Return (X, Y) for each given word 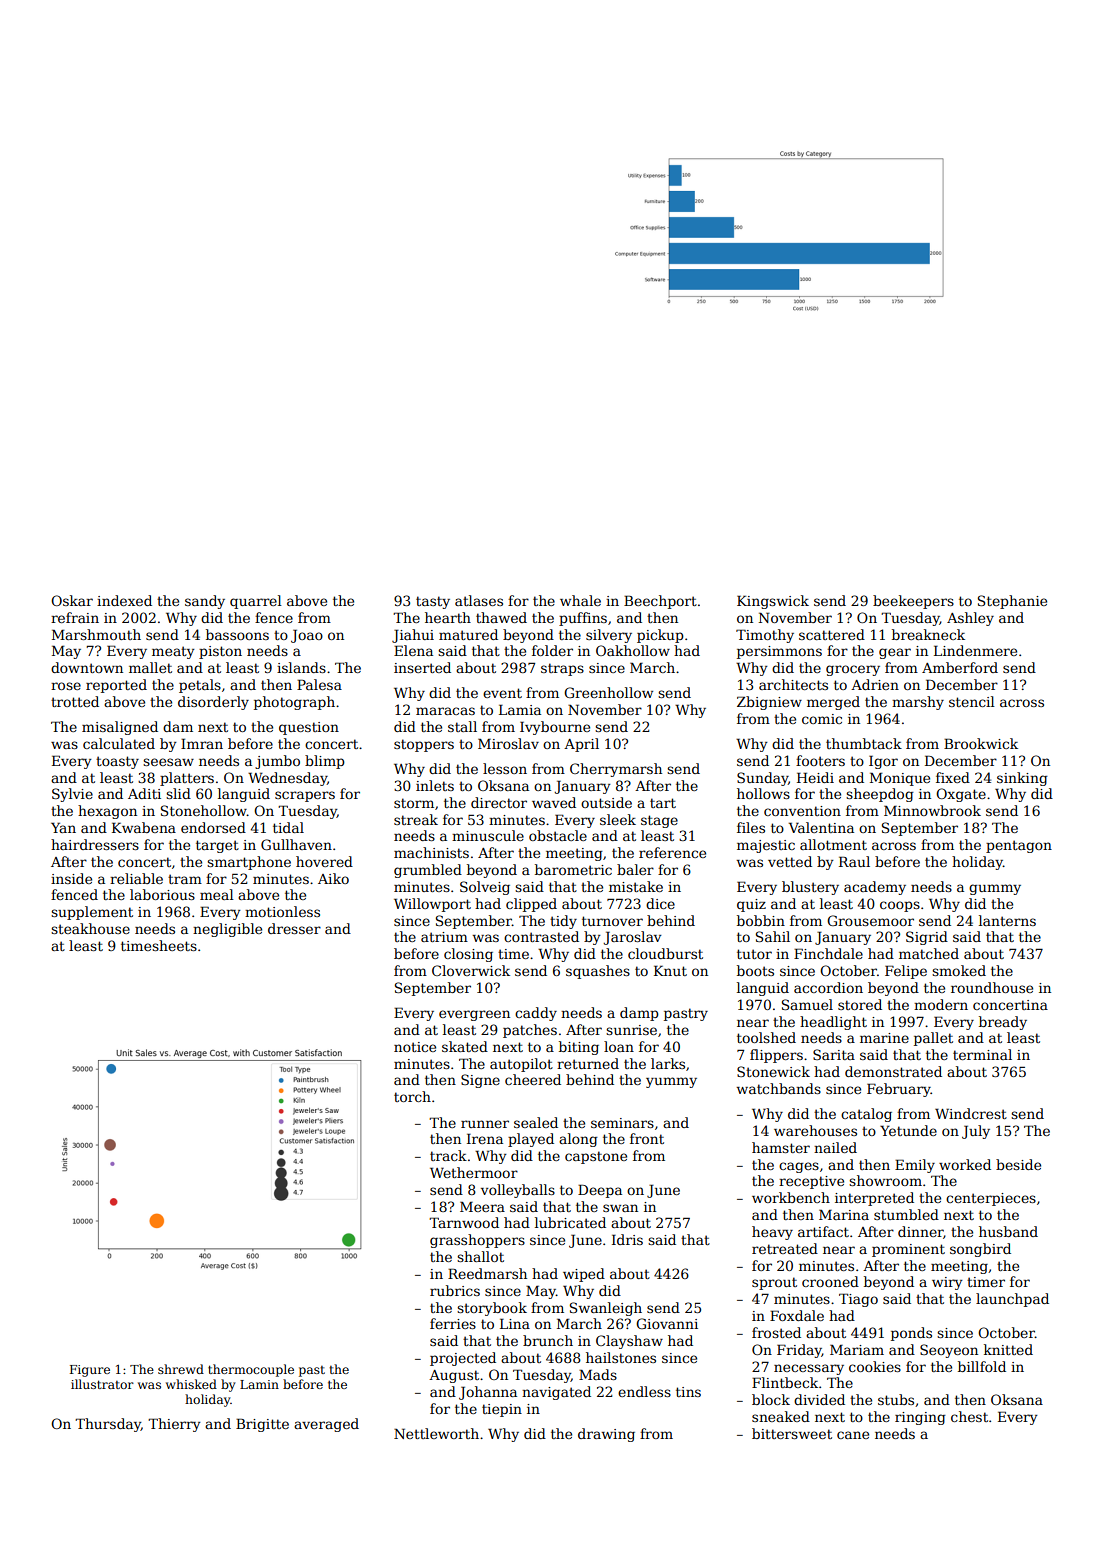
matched (929, 953)
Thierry (174, 1425)
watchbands (778, 1088)
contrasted (541, 936)
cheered (533, 1079)
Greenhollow (608, 692)
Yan (63, 827)
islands (301, 667)
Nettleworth (436, 1433)
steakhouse (90, 928)
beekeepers (913, 602)
